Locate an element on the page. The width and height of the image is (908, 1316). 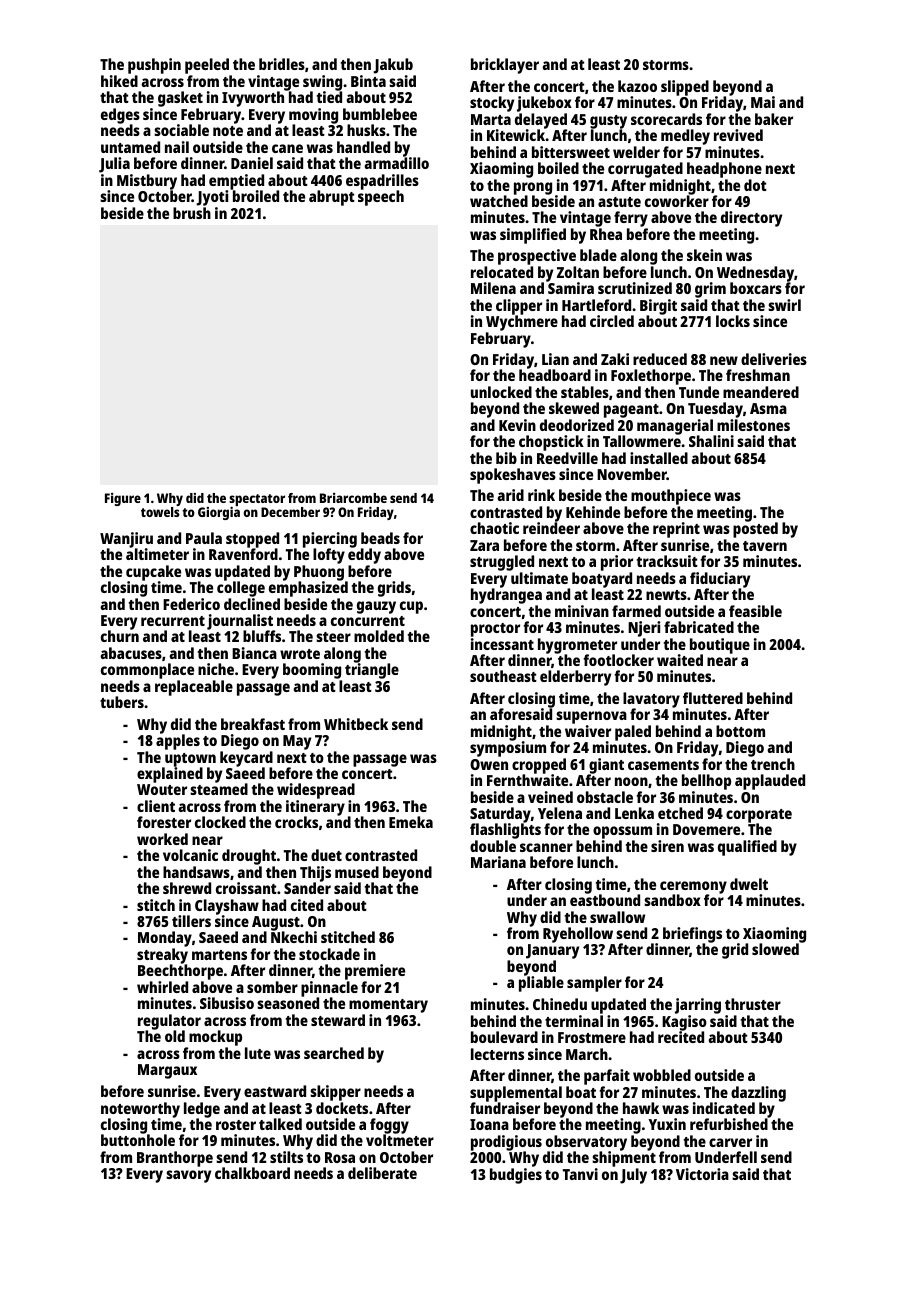
Whitbeck is located at coordinates (356, 724).
